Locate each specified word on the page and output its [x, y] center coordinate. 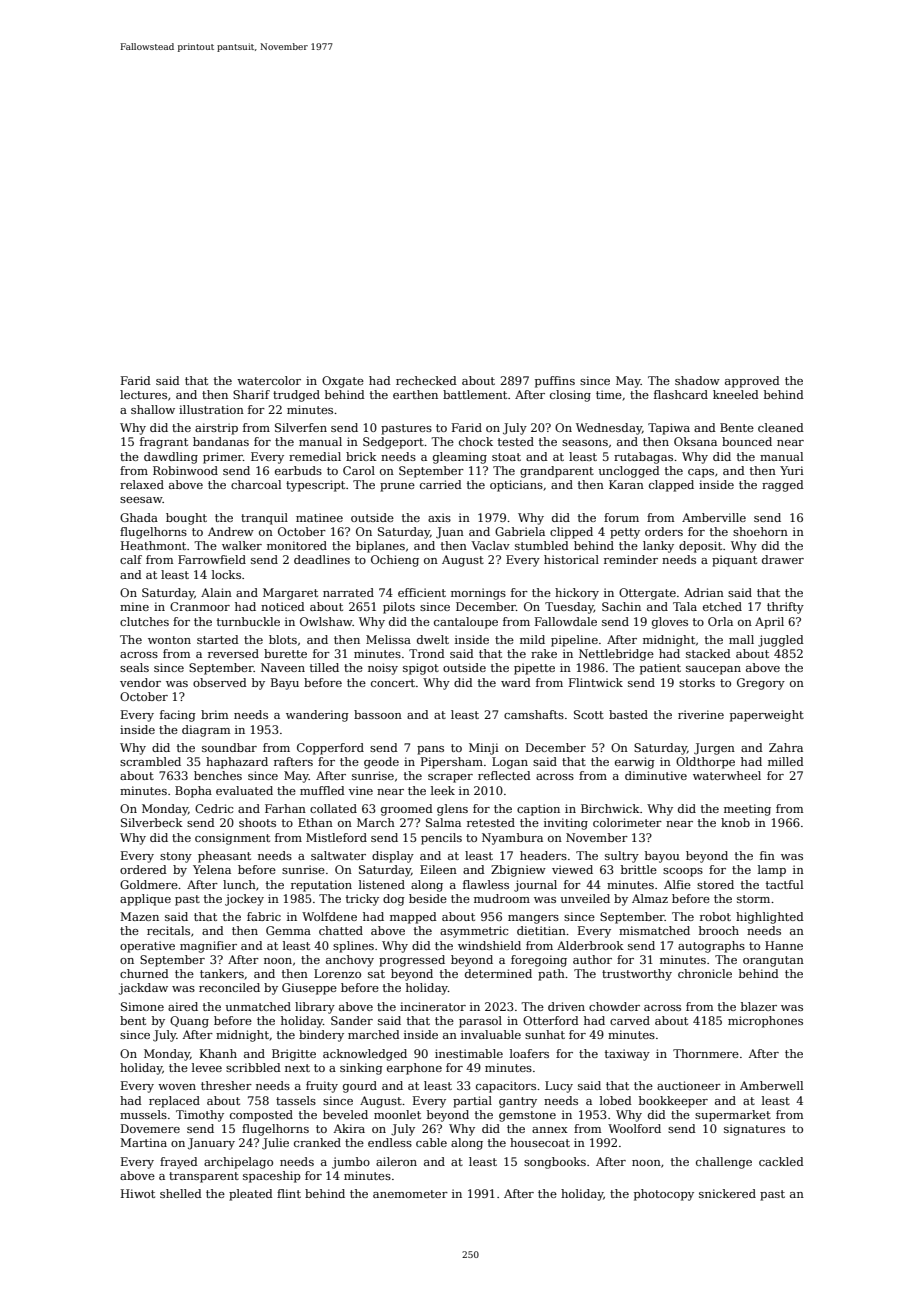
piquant [734, 561]
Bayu [285, 684]
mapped [413, 918]
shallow [153, 409]
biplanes [380, 547]
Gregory [761, 684]
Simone [142, 1006]
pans [430, 750]
